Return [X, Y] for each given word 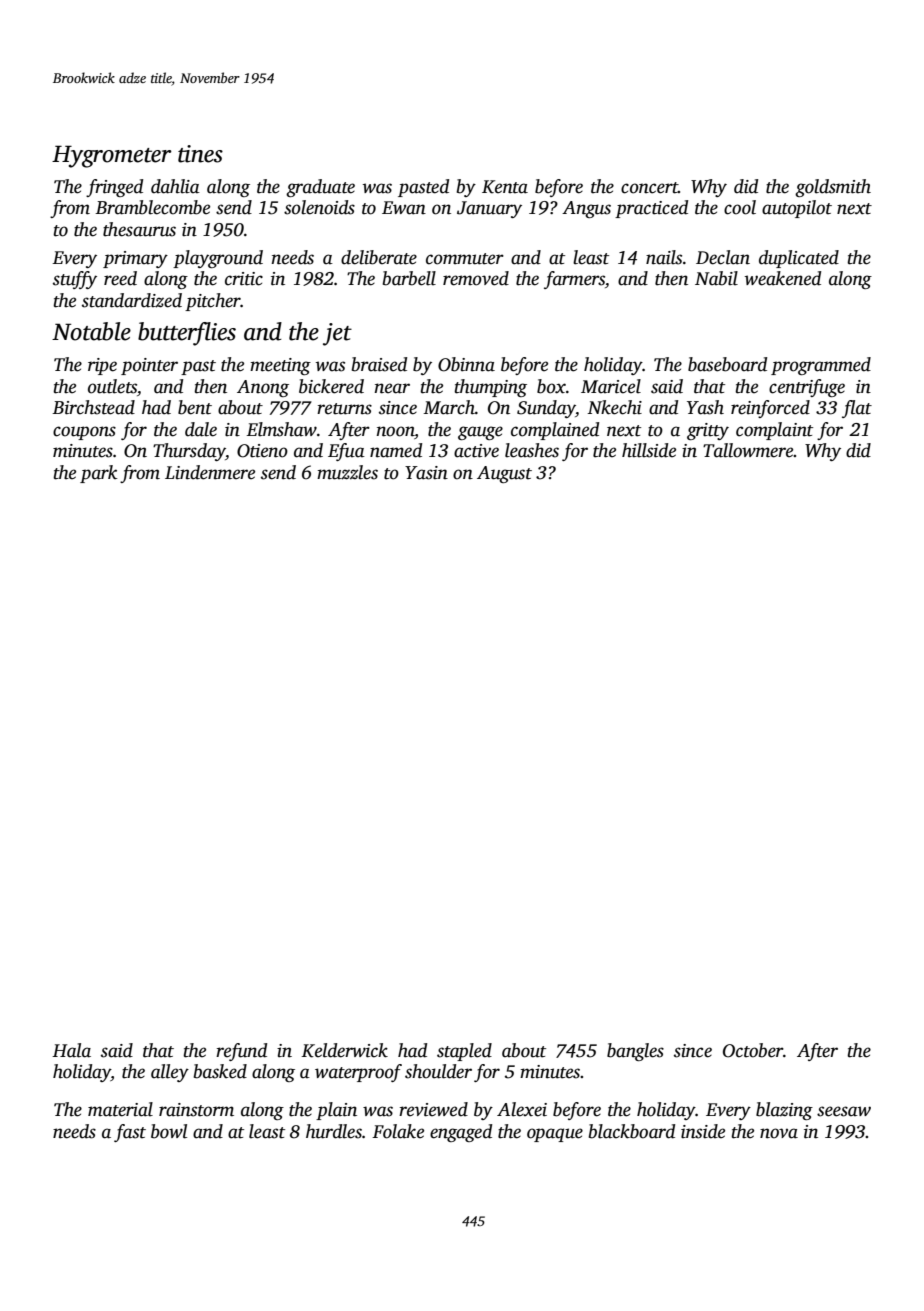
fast [130, 1133]
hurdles [334, 1131]
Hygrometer [112, 156]
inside [703, 1131]
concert [649, 188]
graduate [320, 188]
